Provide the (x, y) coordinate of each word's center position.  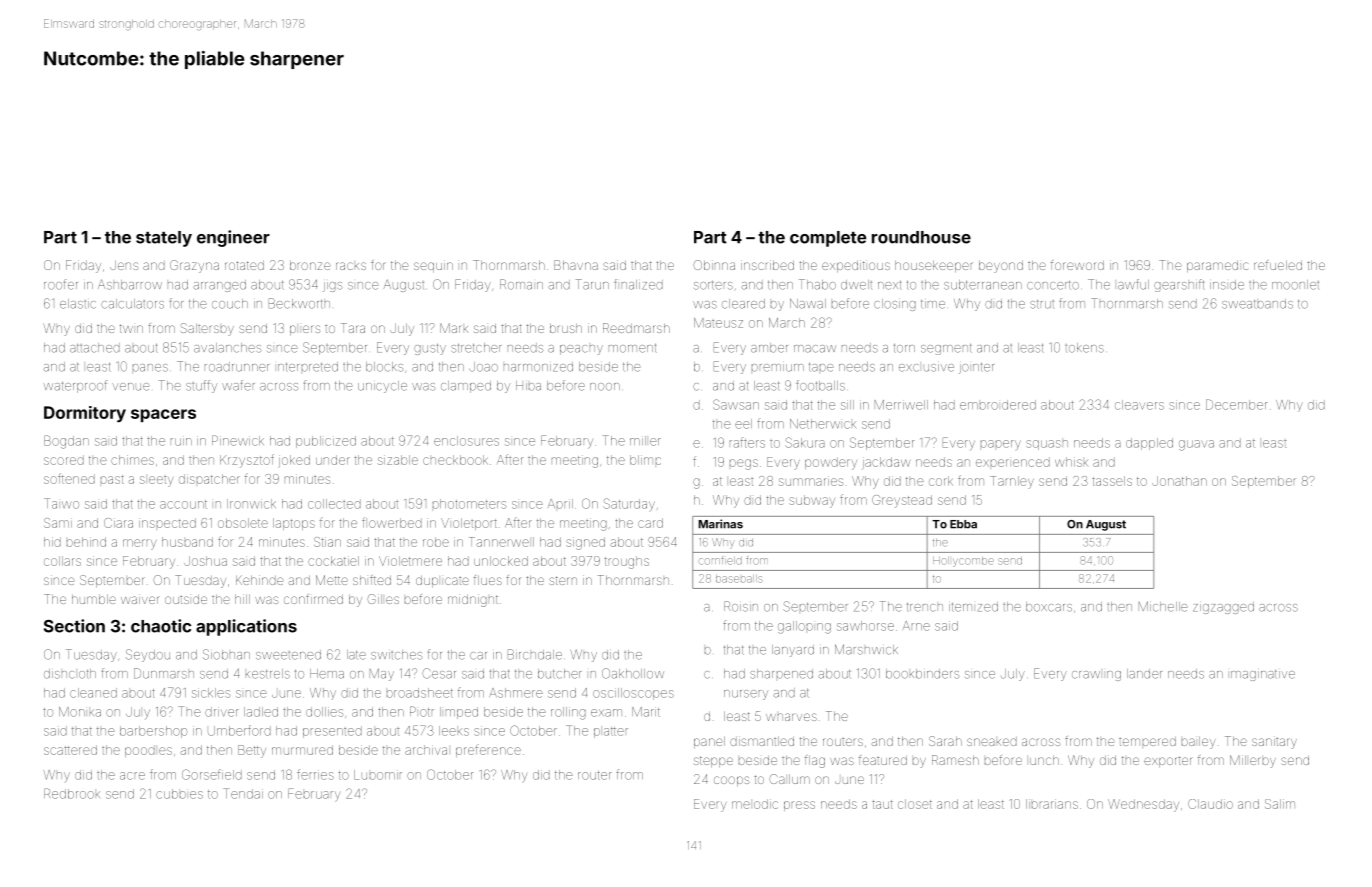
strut (1042, 304)
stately (164, 239)
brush (566, 328)
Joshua (205, 561)
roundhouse (921, 237)
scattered (70, 750)
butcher (559, 674)
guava (1196, 445)
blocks (384, 367)
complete (828, 239)
